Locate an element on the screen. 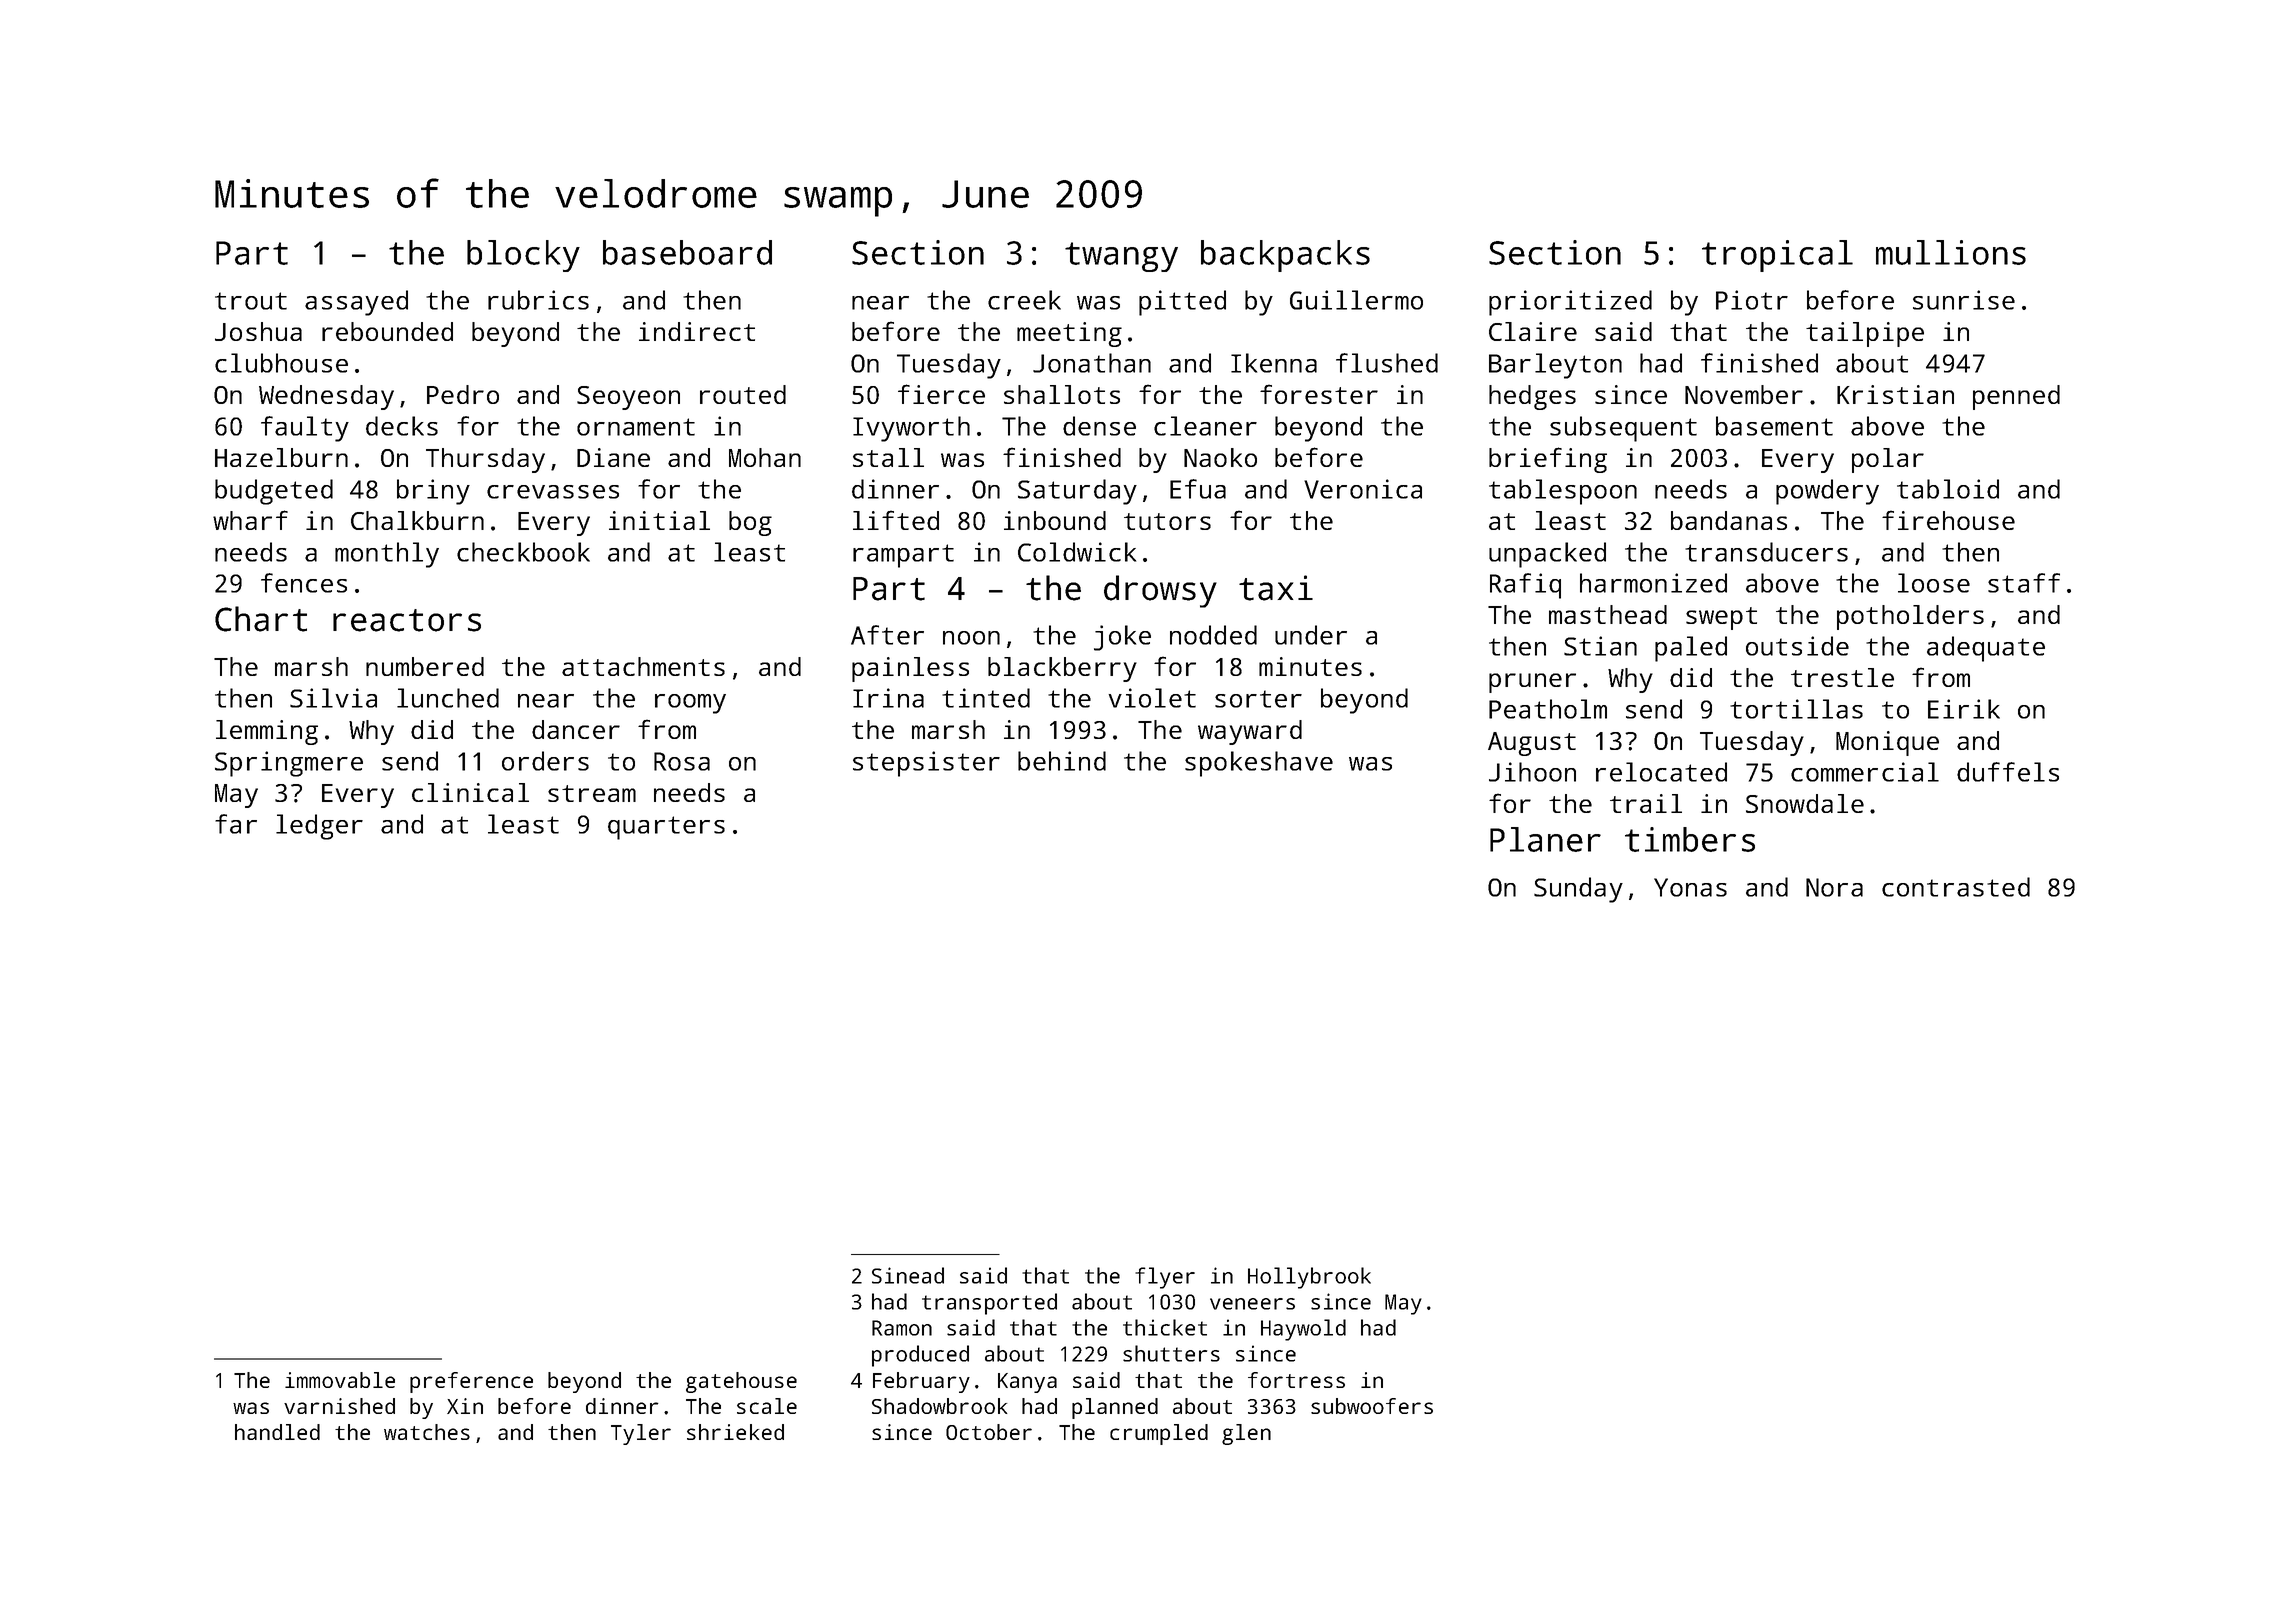 The height and width of the screenshot is (1620, 2292). crumpled is located at coordinates (1159, 1434).
